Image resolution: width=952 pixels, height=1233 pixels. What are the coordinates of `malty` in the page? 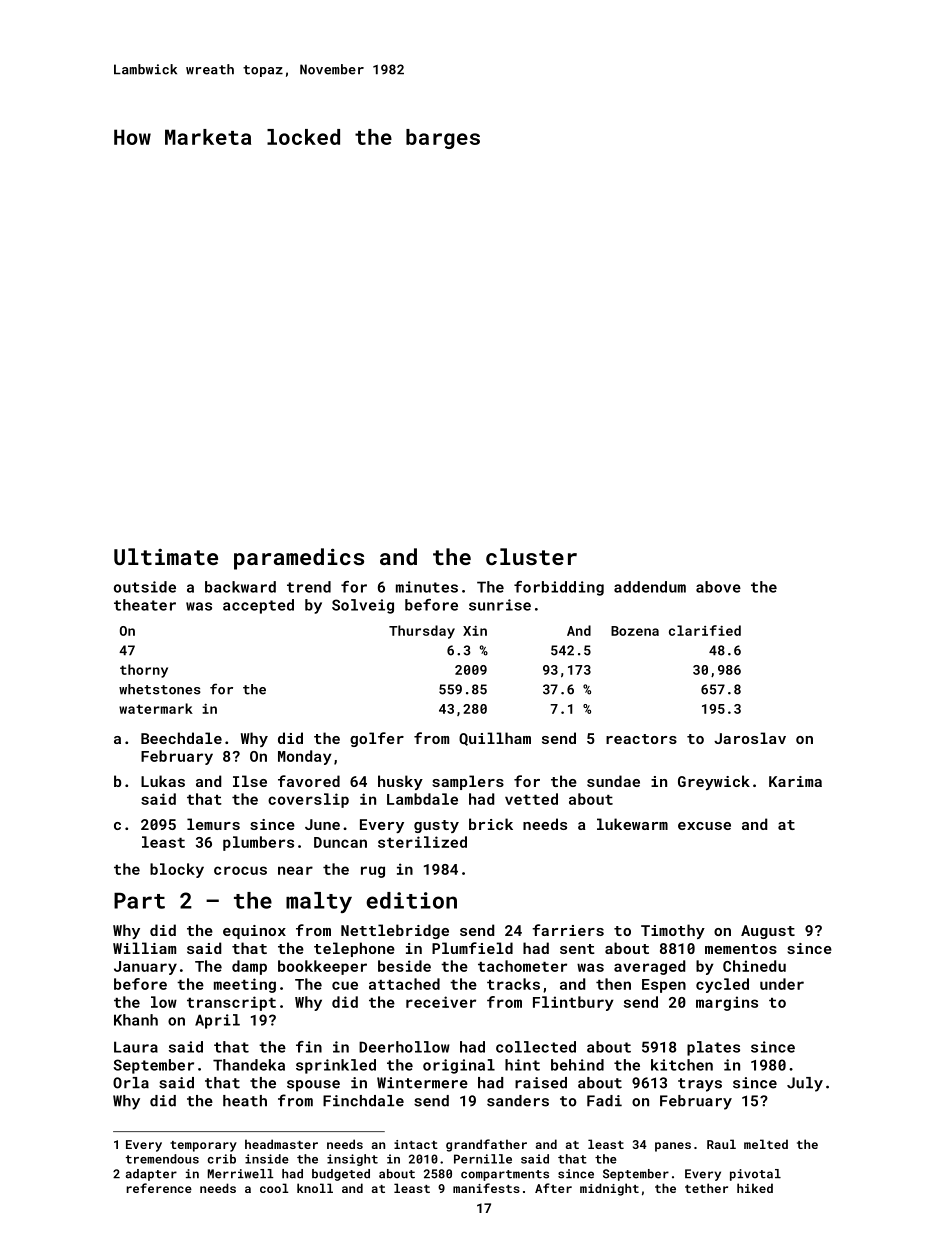 It's located at (319, 902).
